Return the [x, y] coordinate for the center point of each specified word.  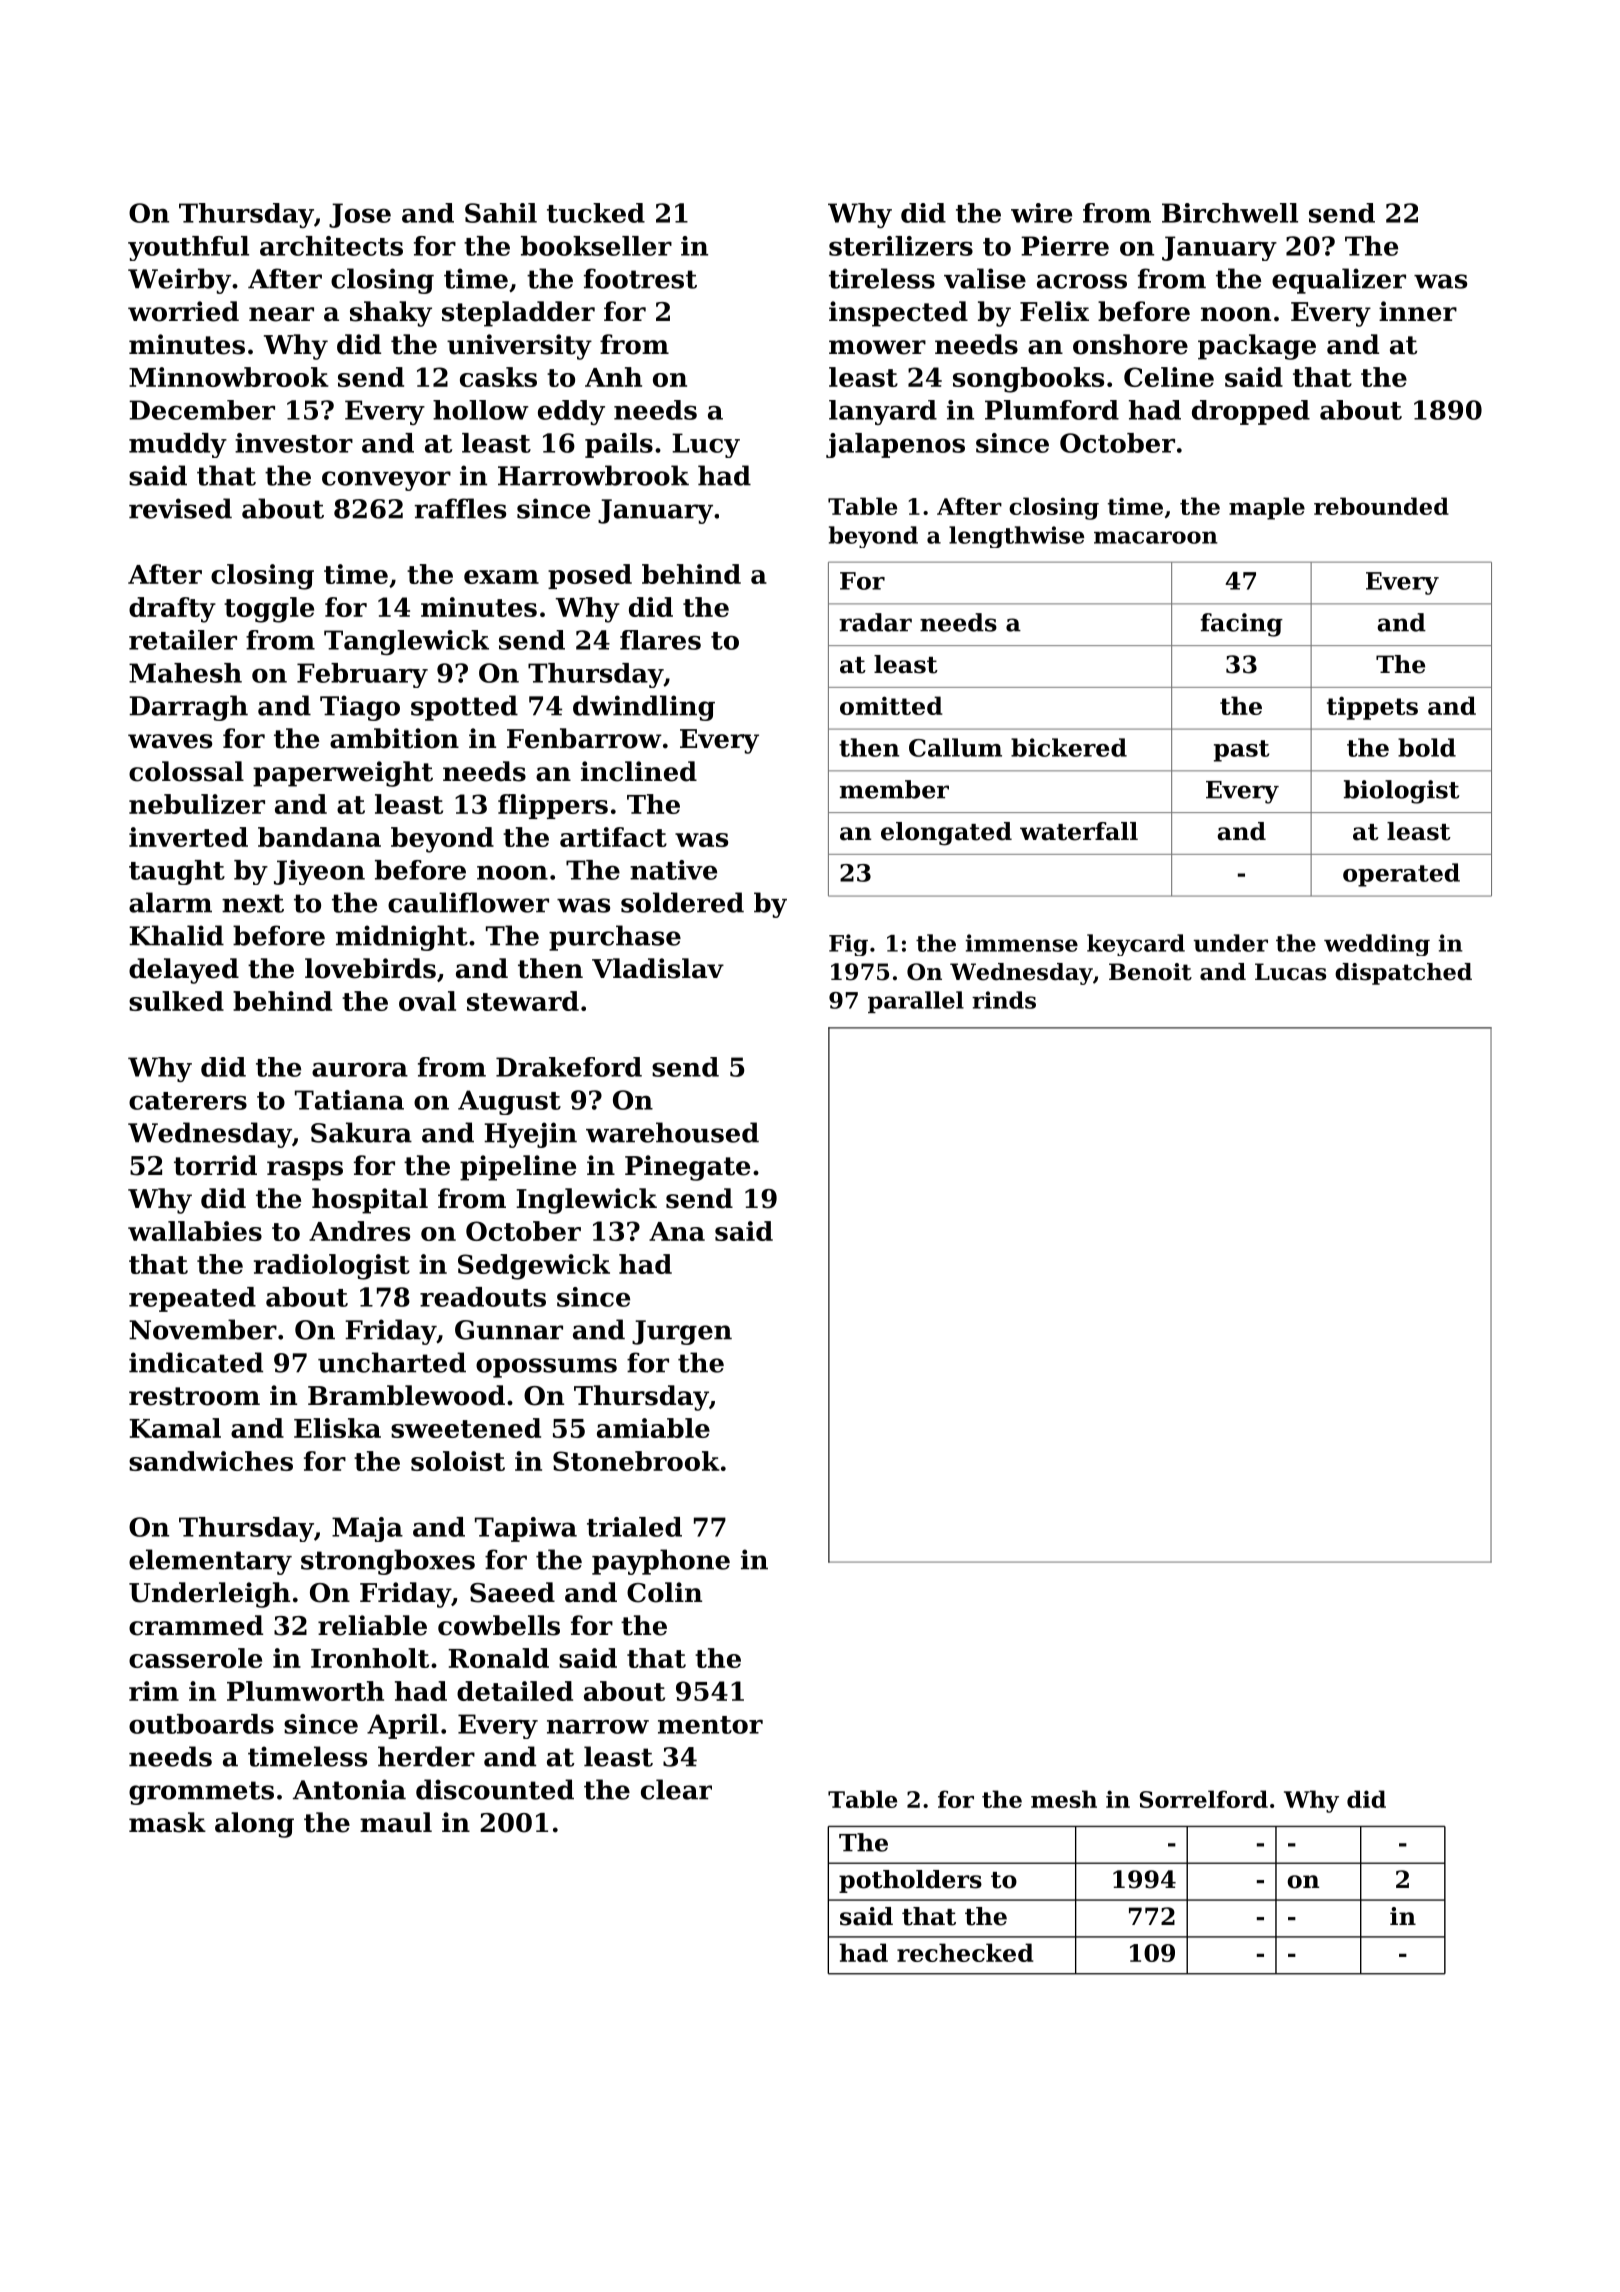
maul [396, 1822]
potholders [910, 1881]
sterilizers [901, 246]
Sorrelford [1204, 1799]
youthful [188, 248]
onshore [1130, 344]
